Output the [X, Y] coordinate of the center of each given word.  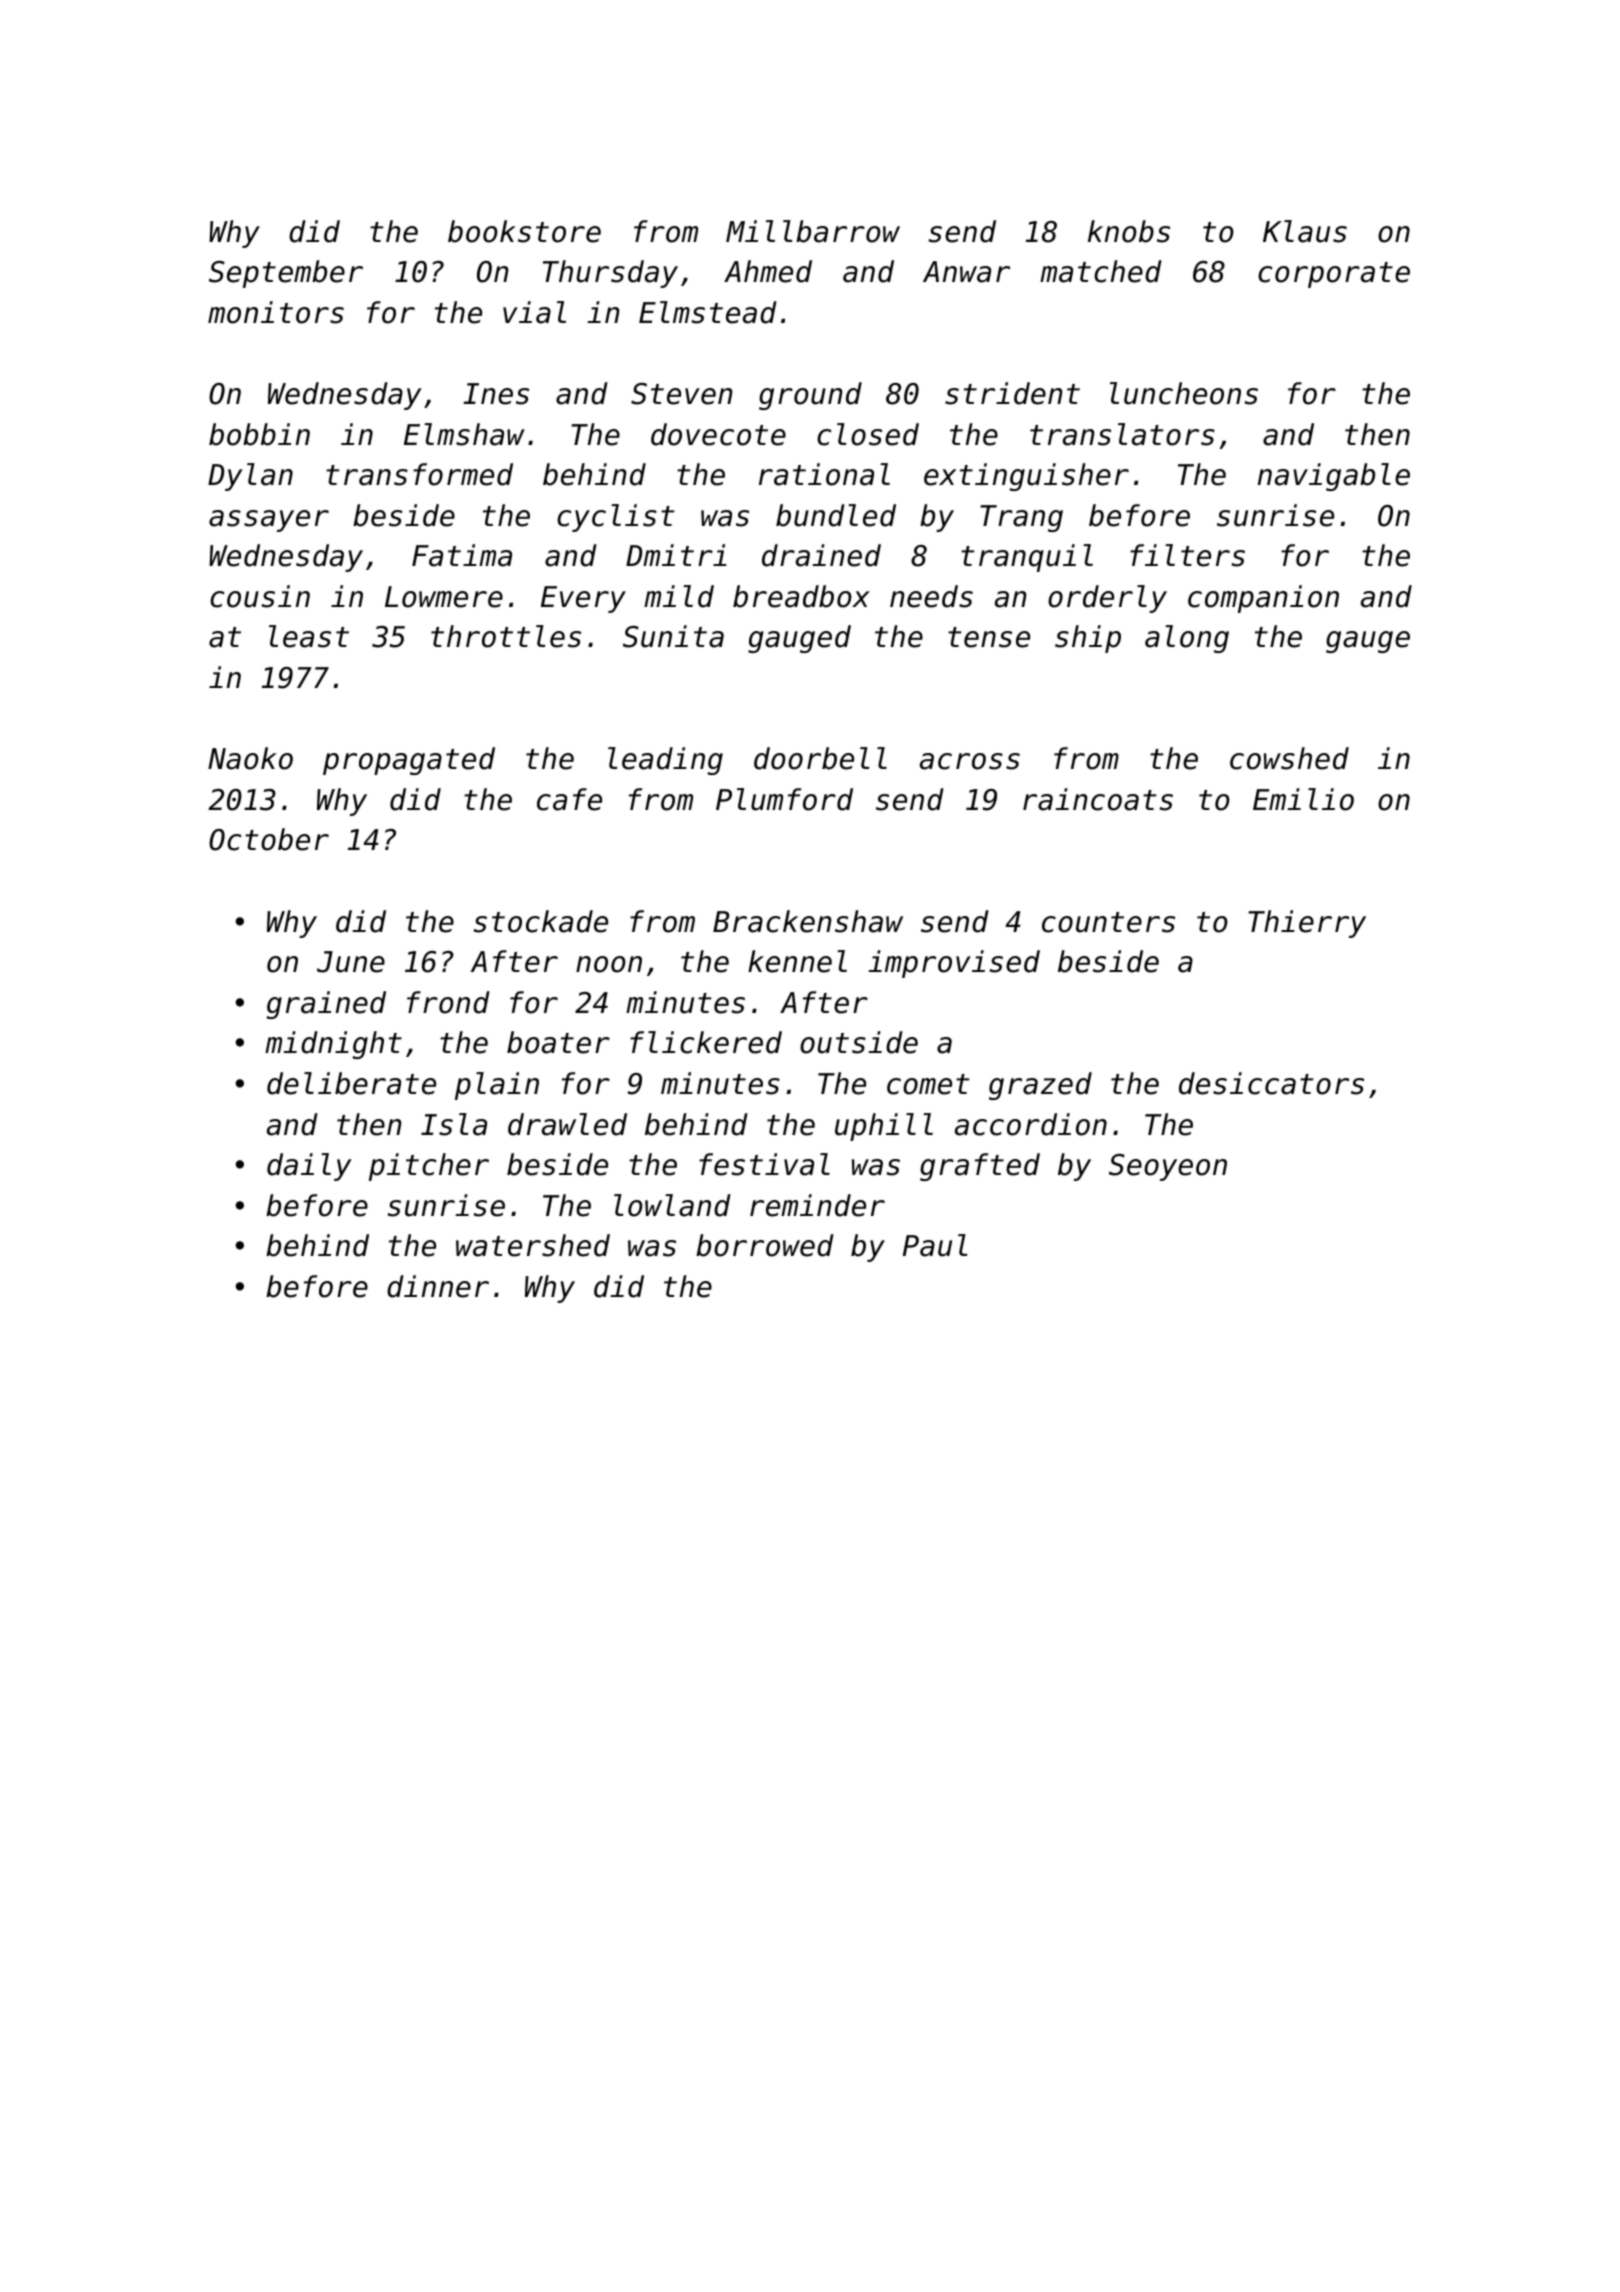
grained [326, 1005]
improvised [954, 964]
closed [868, 434]
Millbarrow [813, 231]
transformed [419, 474]
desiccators [1271, 1083]
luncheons [1184, 393]
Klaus [1305, 231]
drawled [567, 1124]
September [286, 274]
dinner [438, 1286]
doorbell [820, 758]
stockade [541, 921]
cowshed [1289, 758]
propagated [409, 761]
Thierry [1307, 924]
